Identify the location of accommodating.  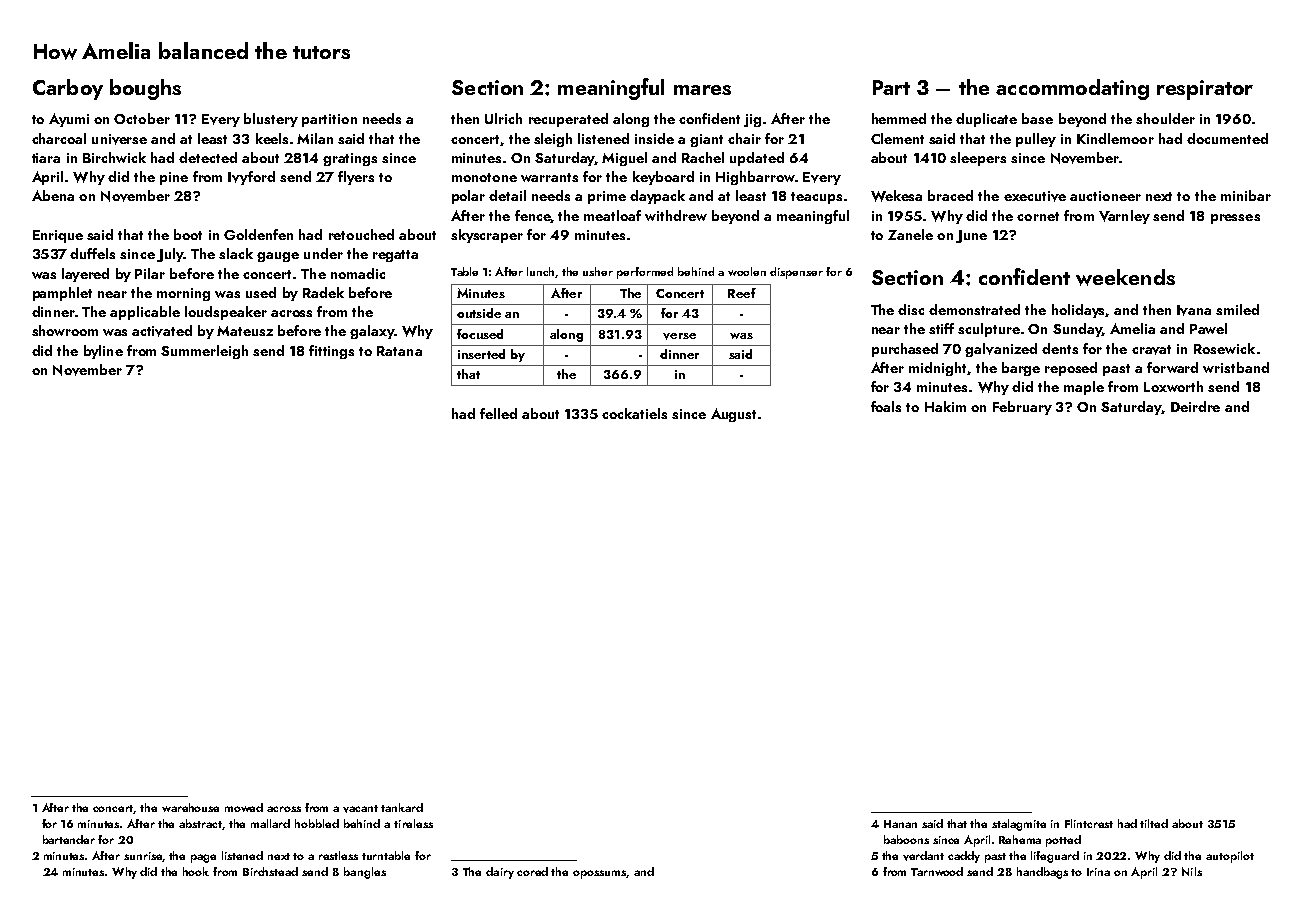
(1072, 89).
